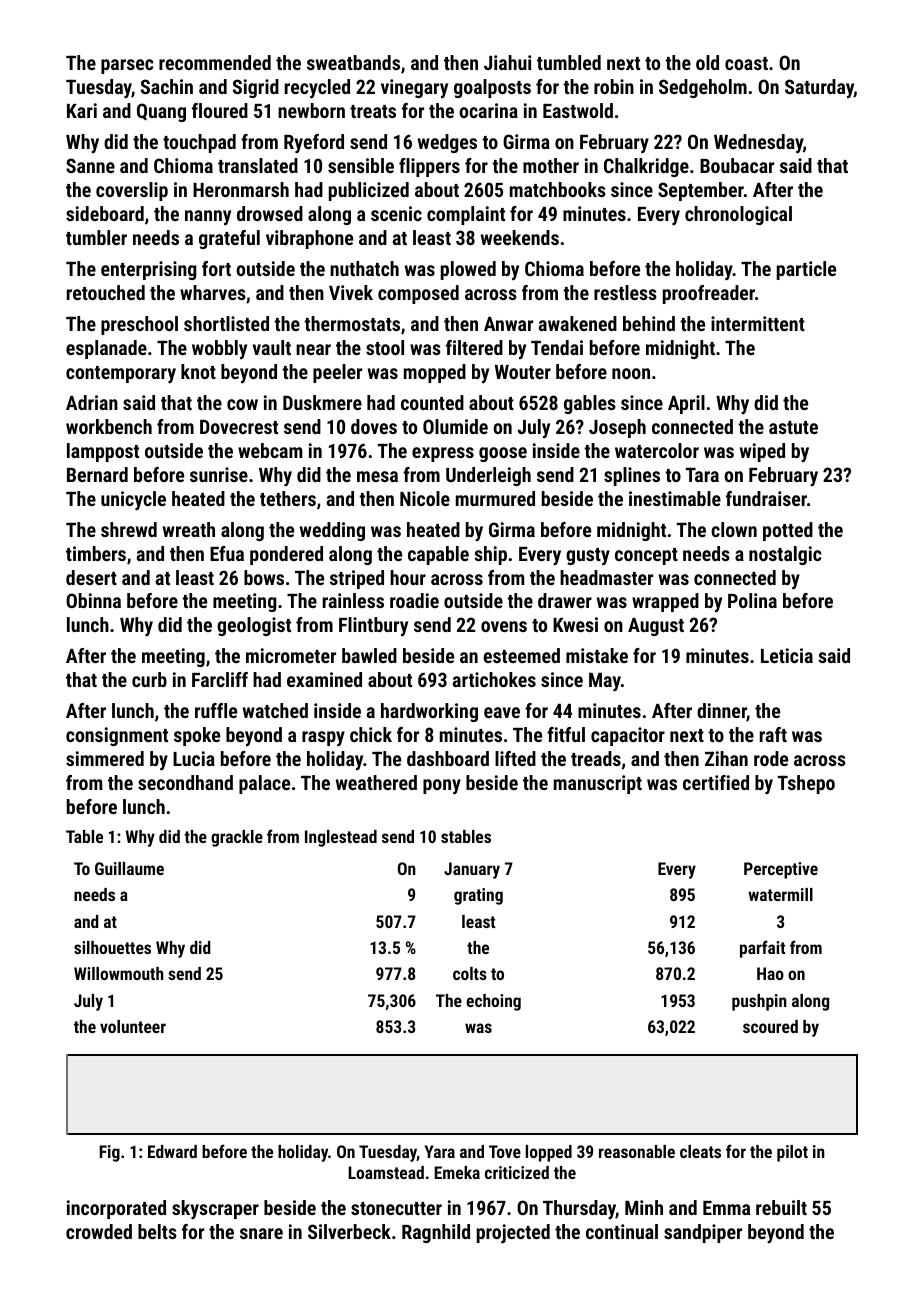  Describe the element at coordinates (675, 498) in the page. I see `inestimable` at that location.
